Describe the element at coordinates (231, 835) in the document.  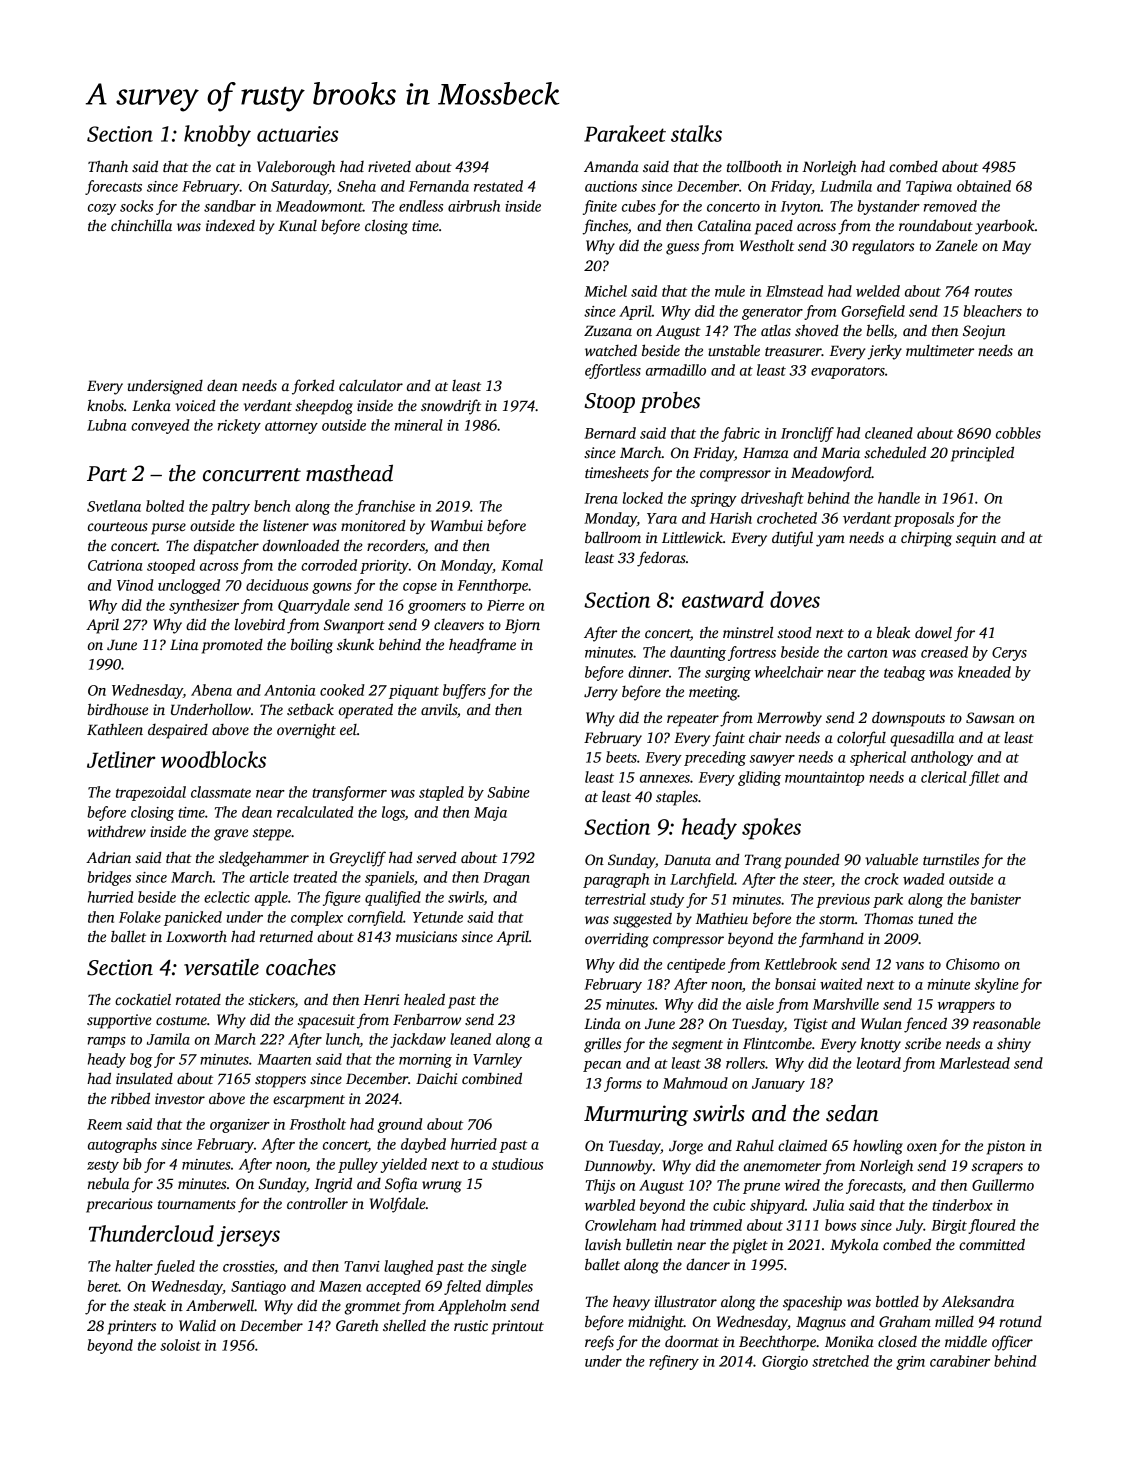
I see `grave` at that location.
